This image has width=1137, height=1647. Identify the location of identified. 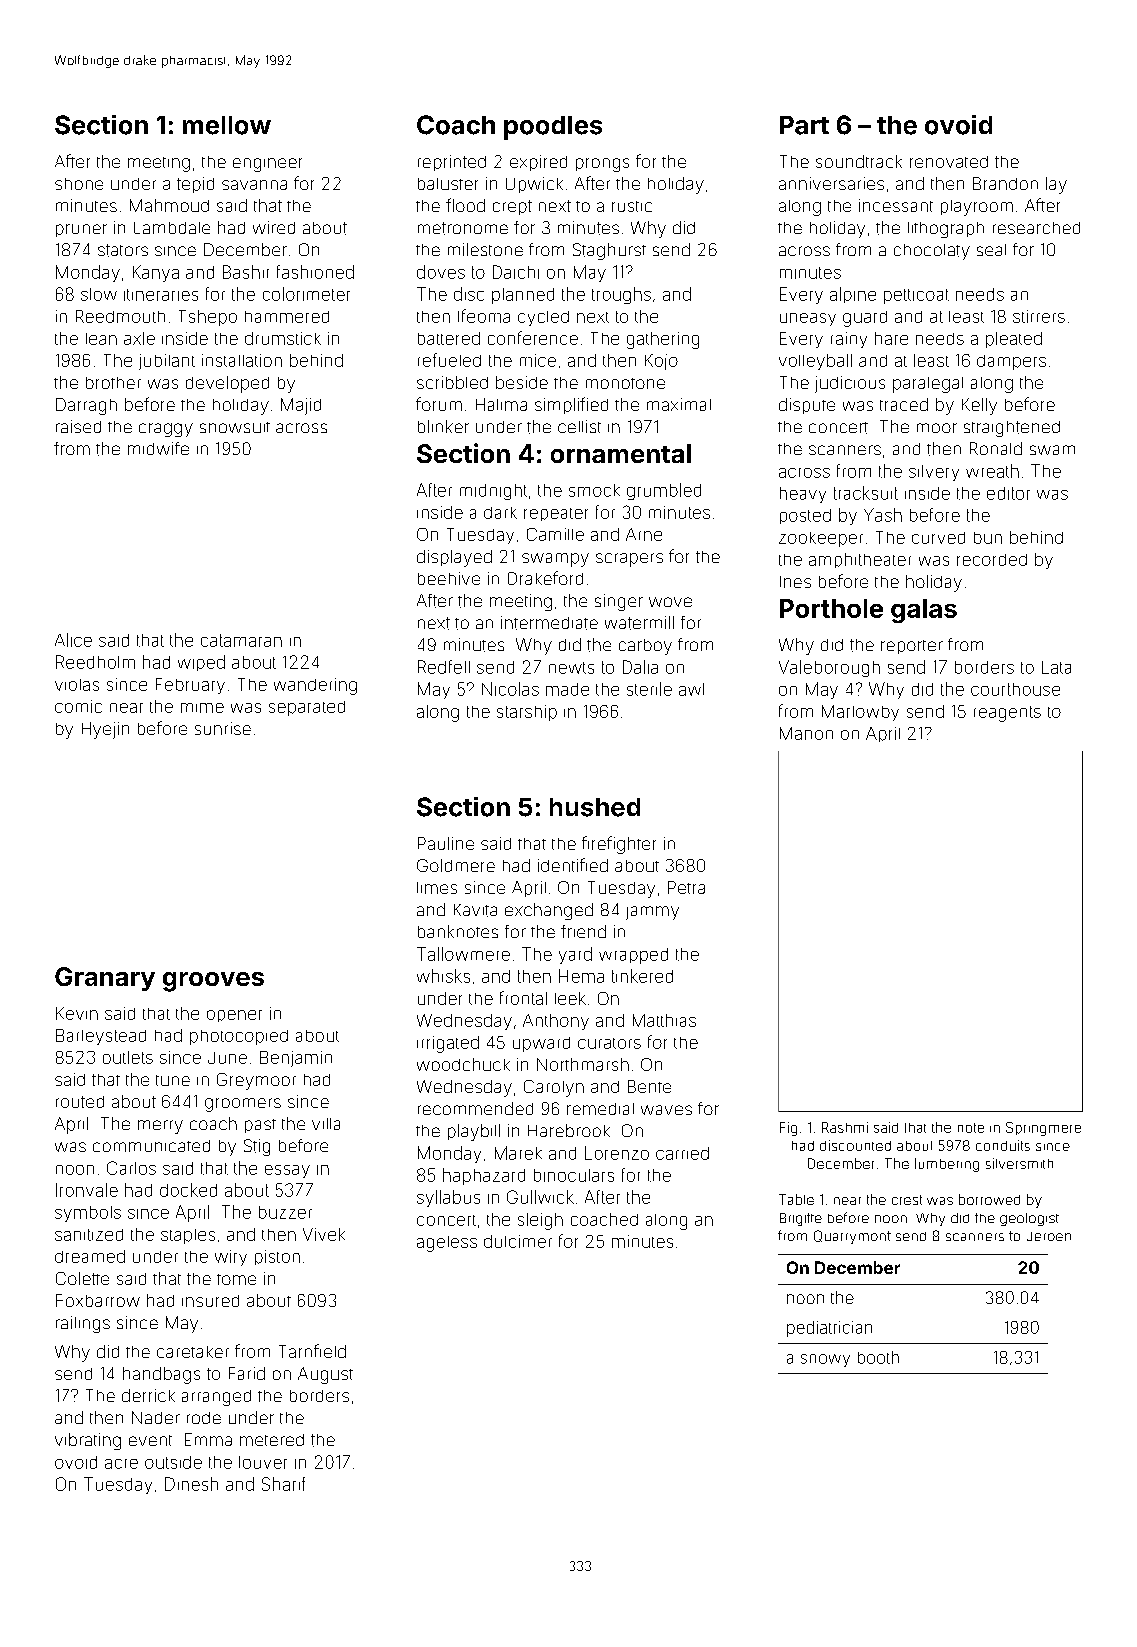
(573, 865).
